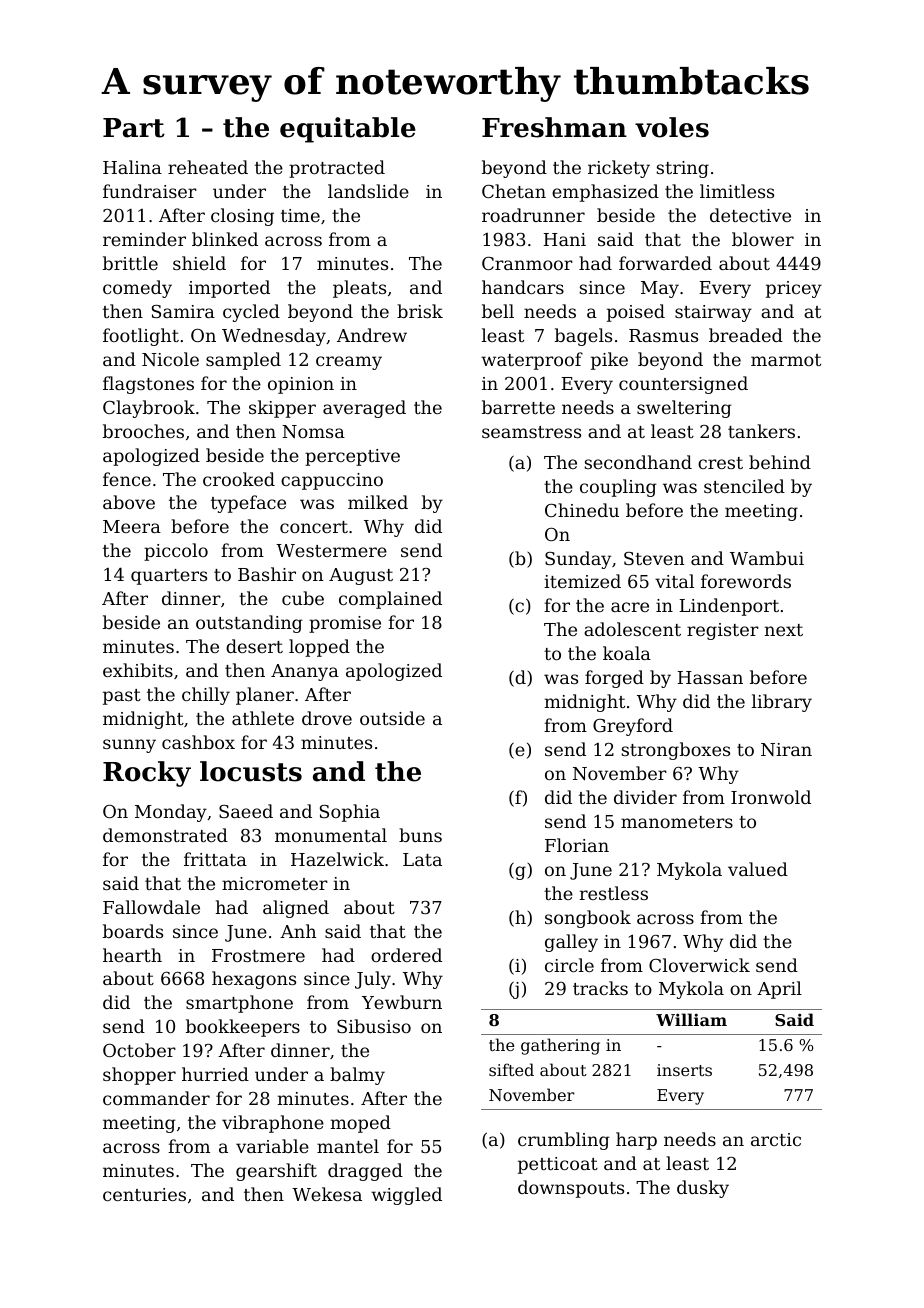  I want to click on smartphone, so click(239, 1004).
